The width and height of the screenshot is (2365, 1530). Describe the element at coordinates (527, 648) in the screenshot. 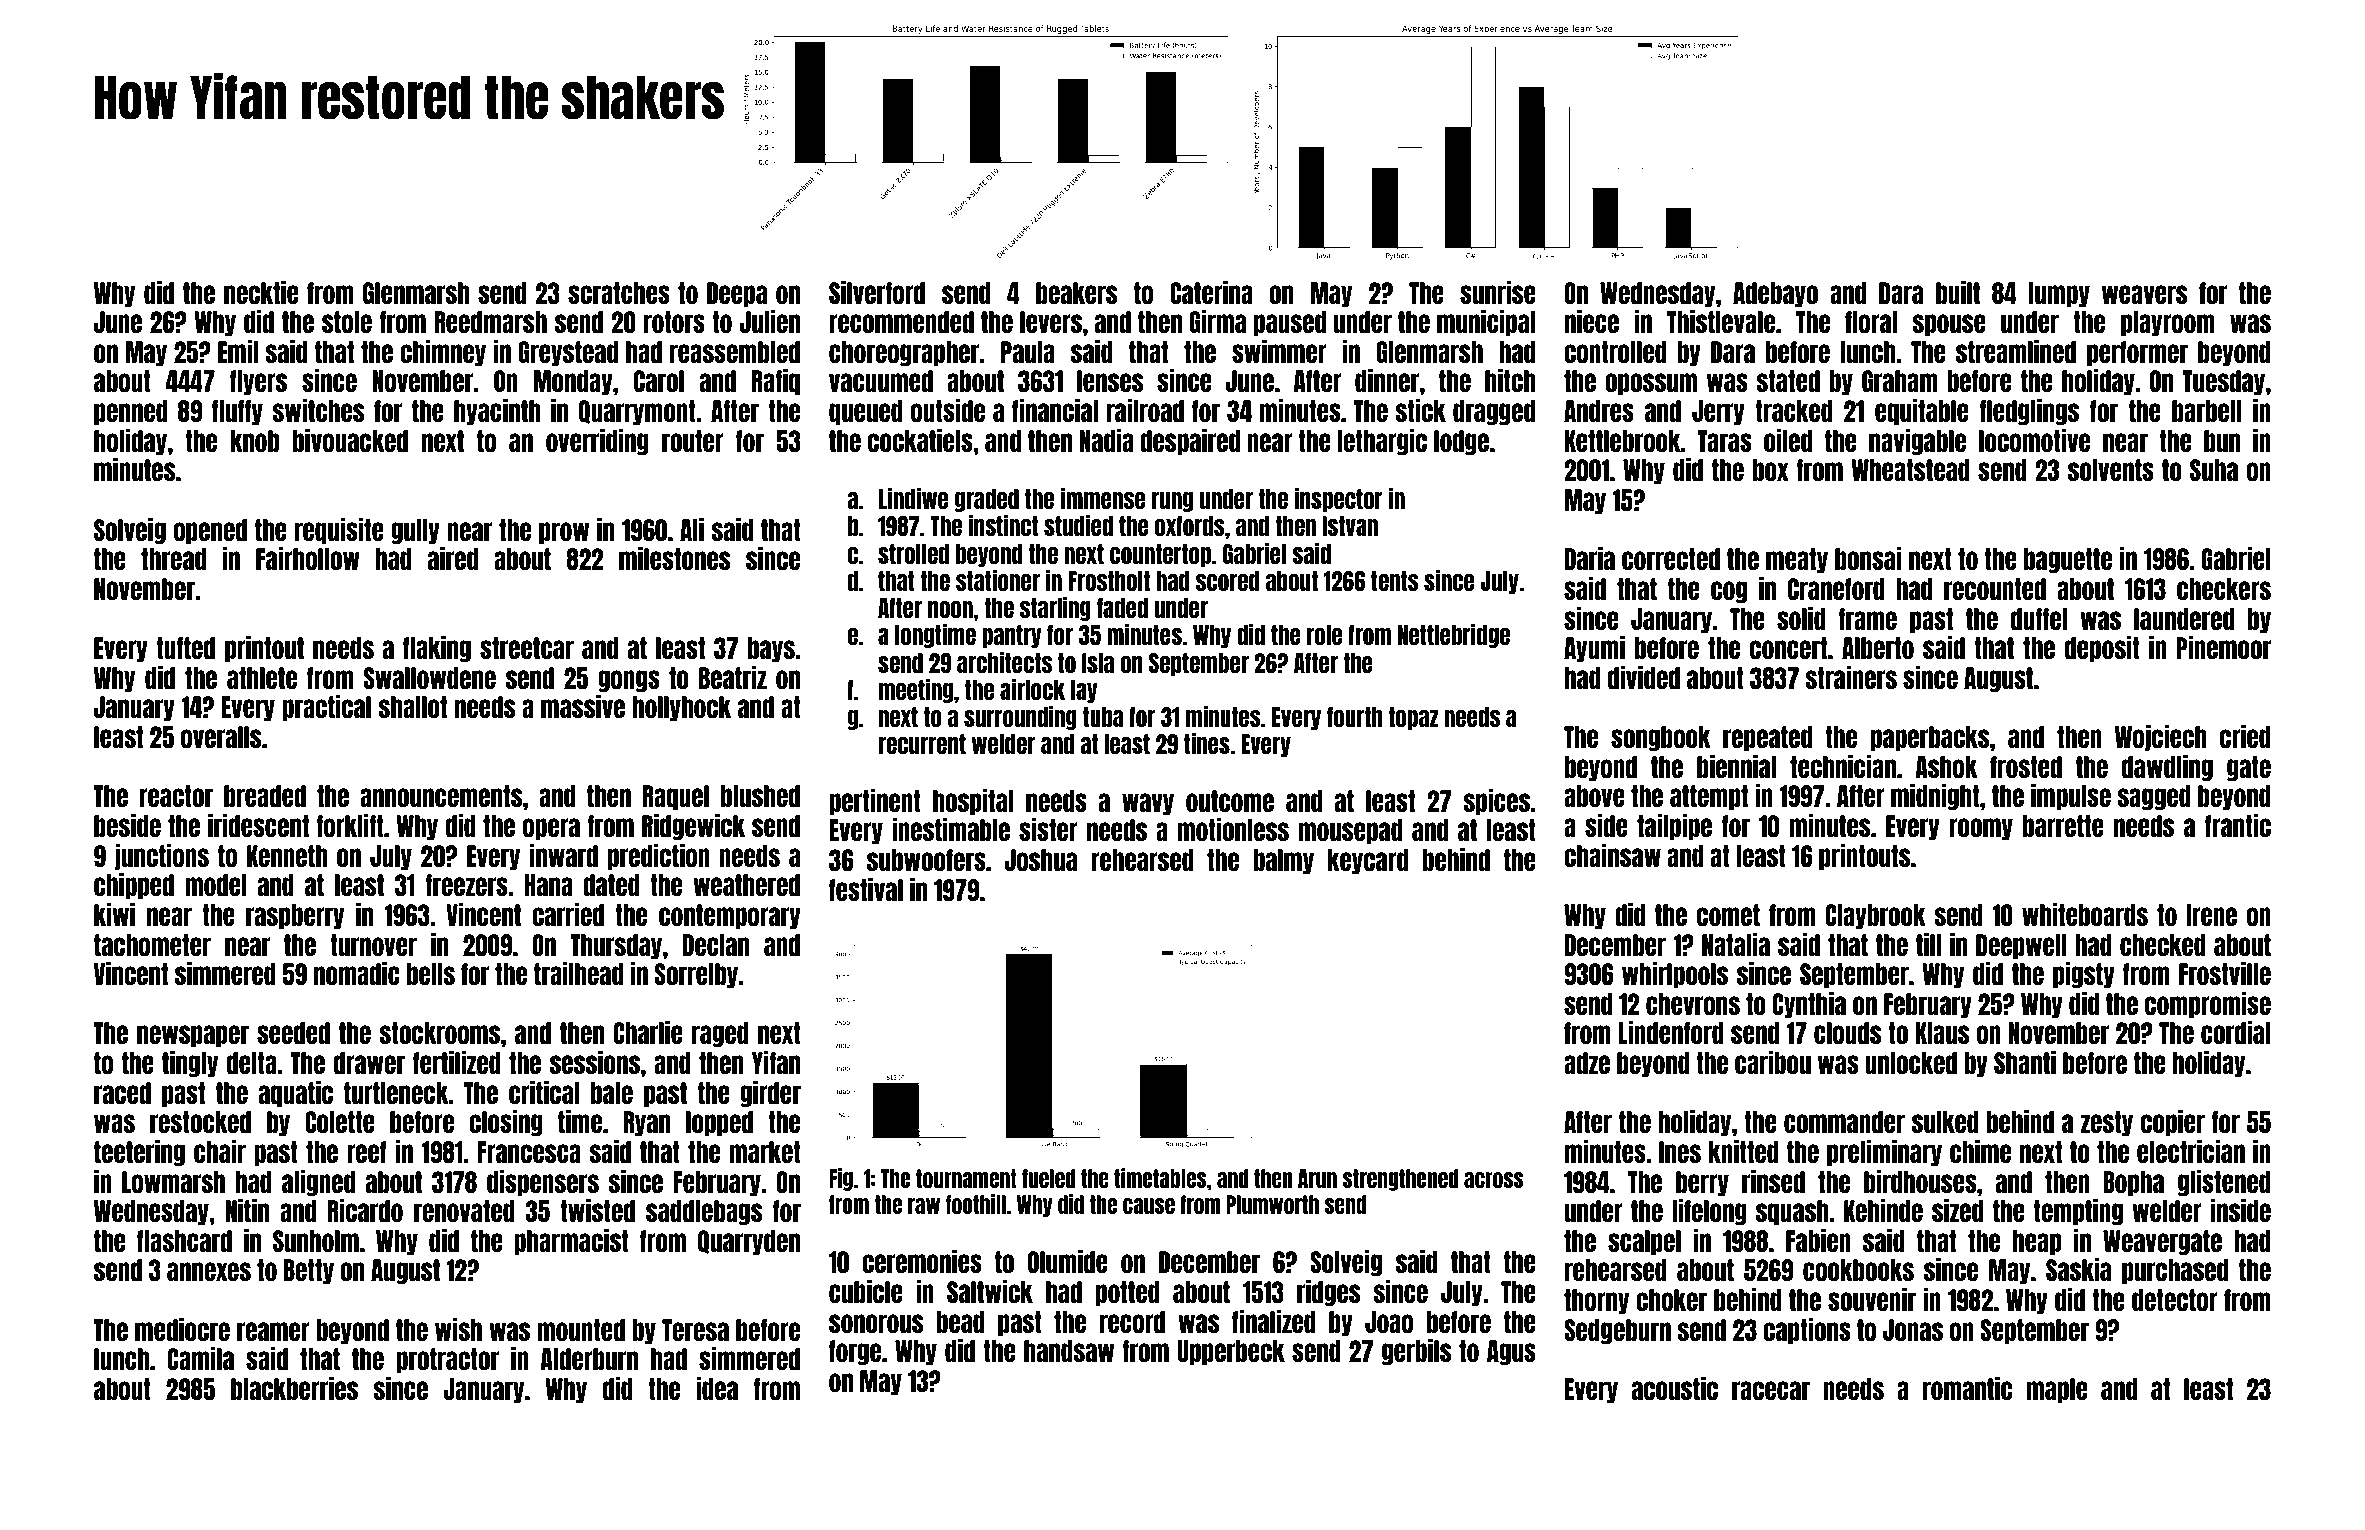

I see `streetcar` at that location.
